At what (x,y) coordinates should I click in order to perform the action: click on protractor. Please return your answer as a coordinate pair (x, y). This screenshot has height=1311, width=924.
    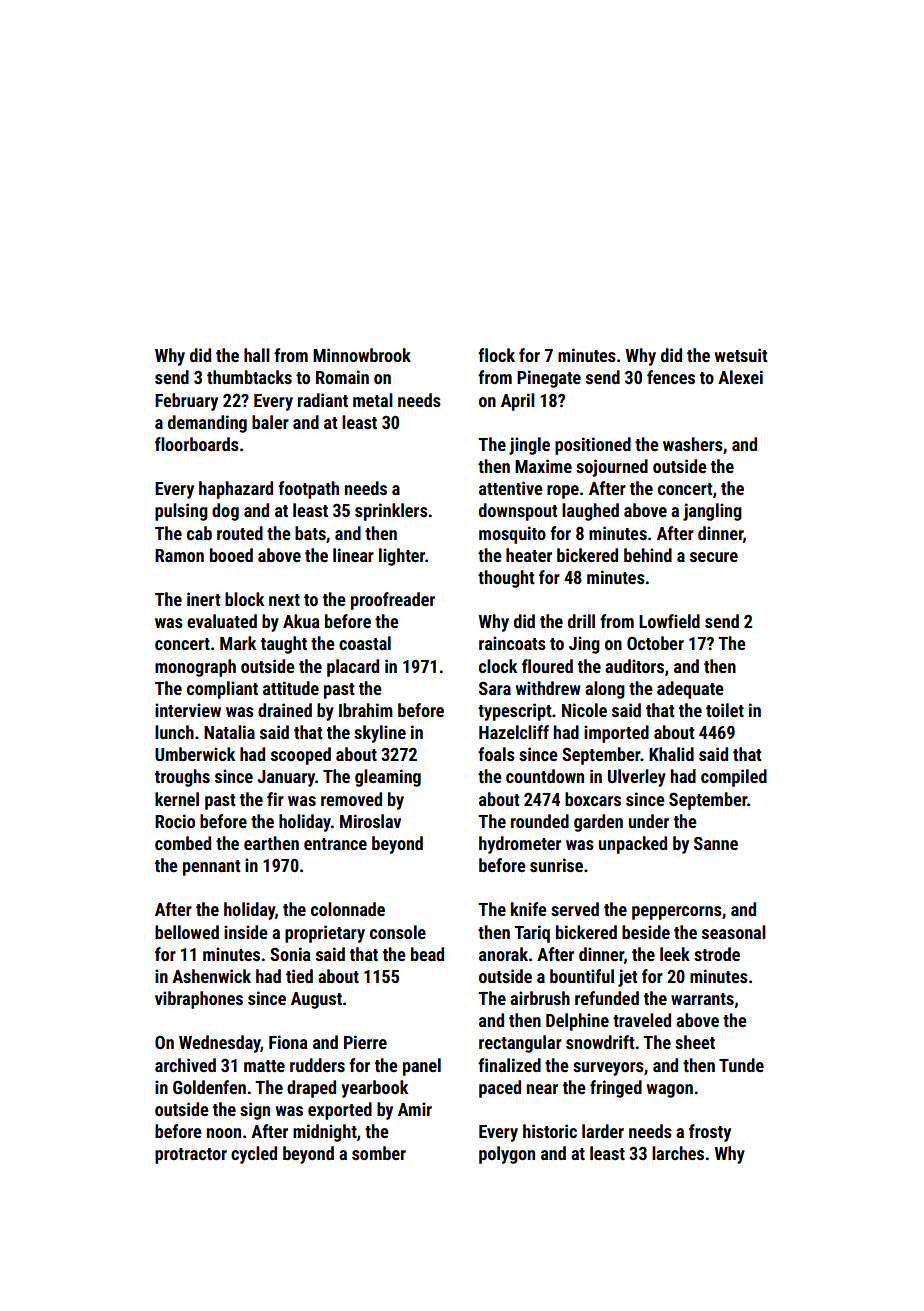
    Looking at the image, I should click on (191, 1156).
